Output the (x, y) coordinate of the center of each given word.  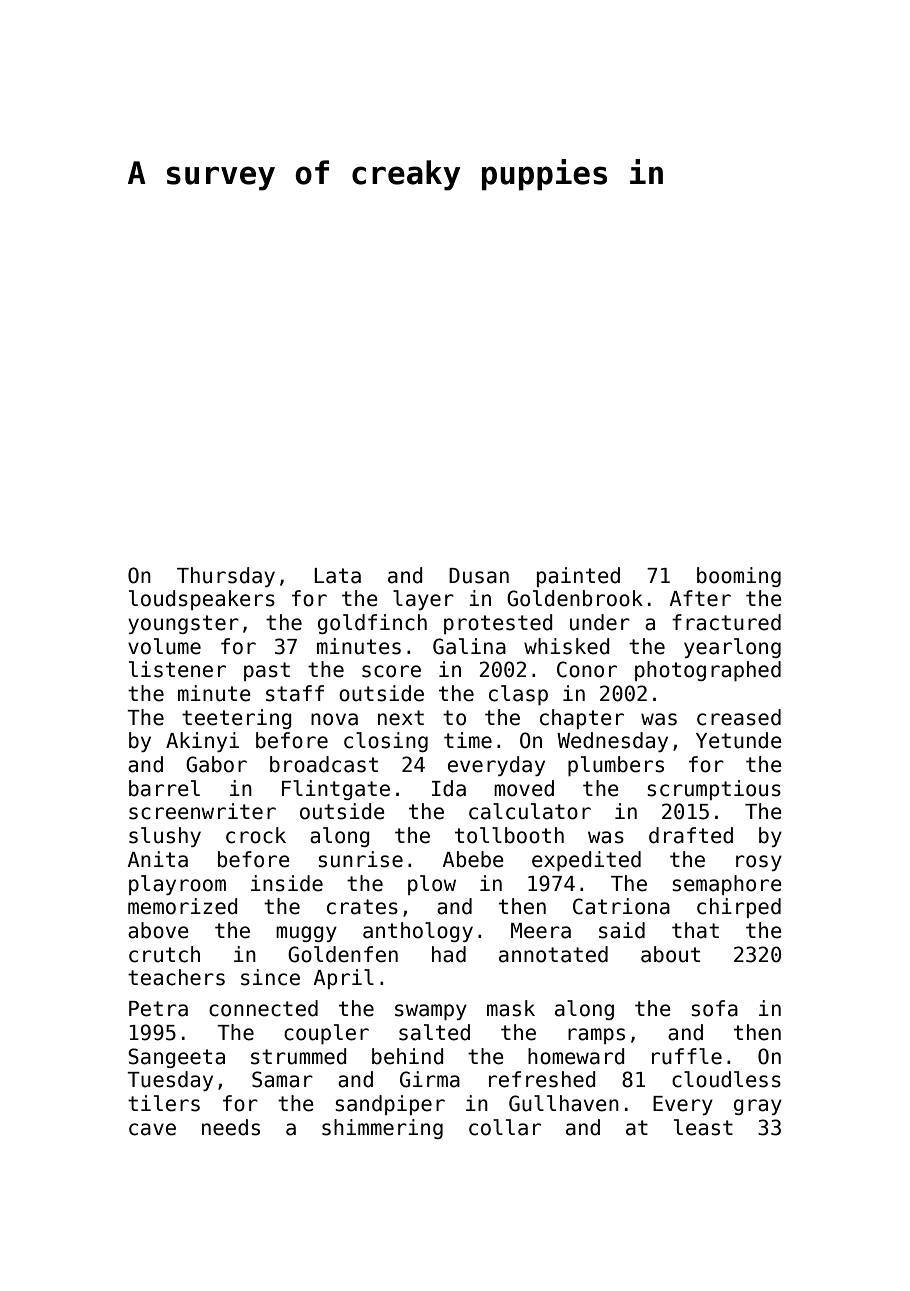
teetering (237, 719)
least (703, 1127)
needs (231, 1127)
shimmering (382, 1129)
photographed (708, 671)
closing (386, 742)
